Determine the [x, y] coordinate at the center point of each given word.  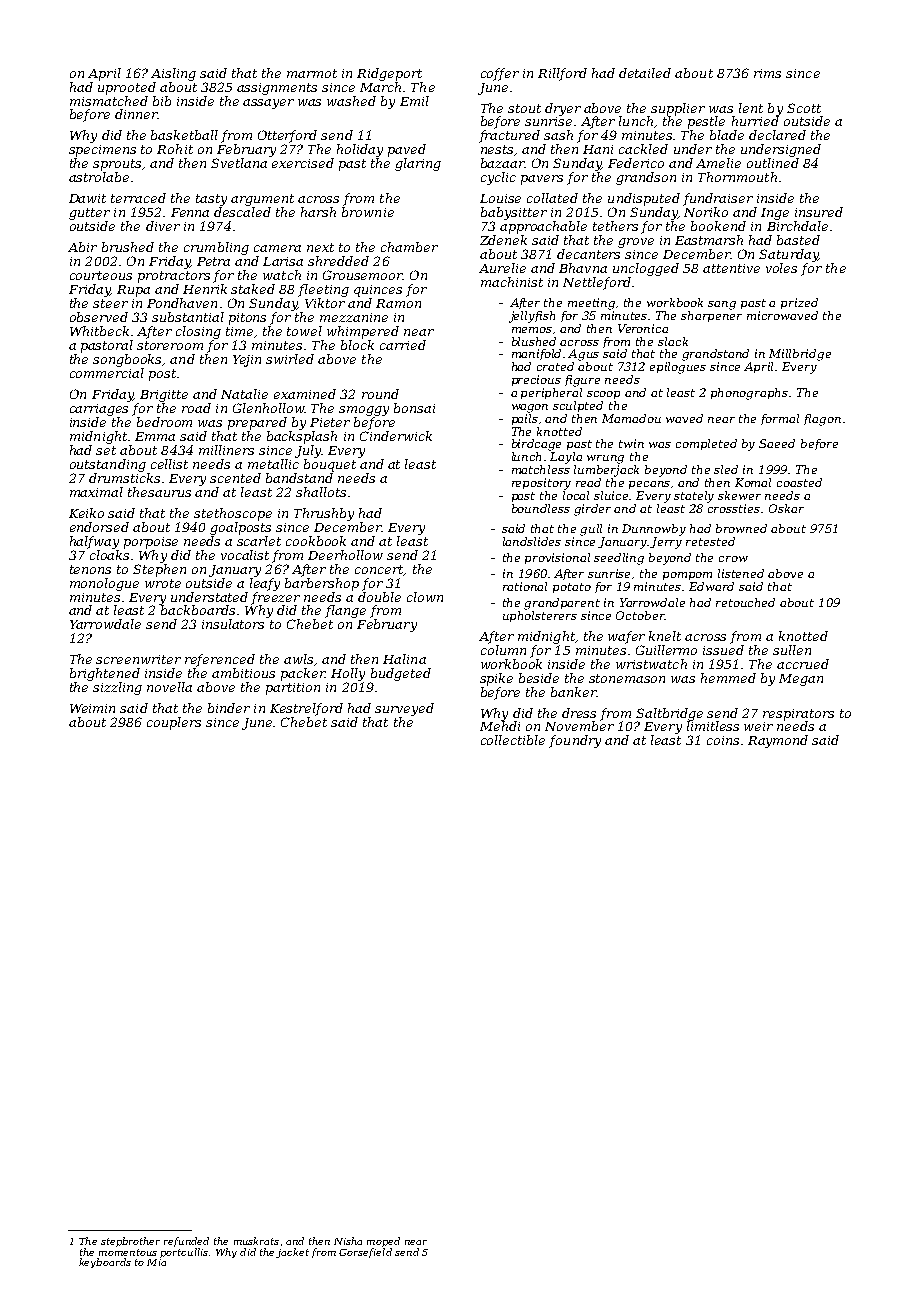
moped [383, 1242]
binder [229, 708]
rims [767, 73]
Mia [156, 1262]
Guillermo [666, 650]
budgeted [401, 674]
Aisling [173, 74]
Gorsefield [365, 1253]
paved [407, 150]
